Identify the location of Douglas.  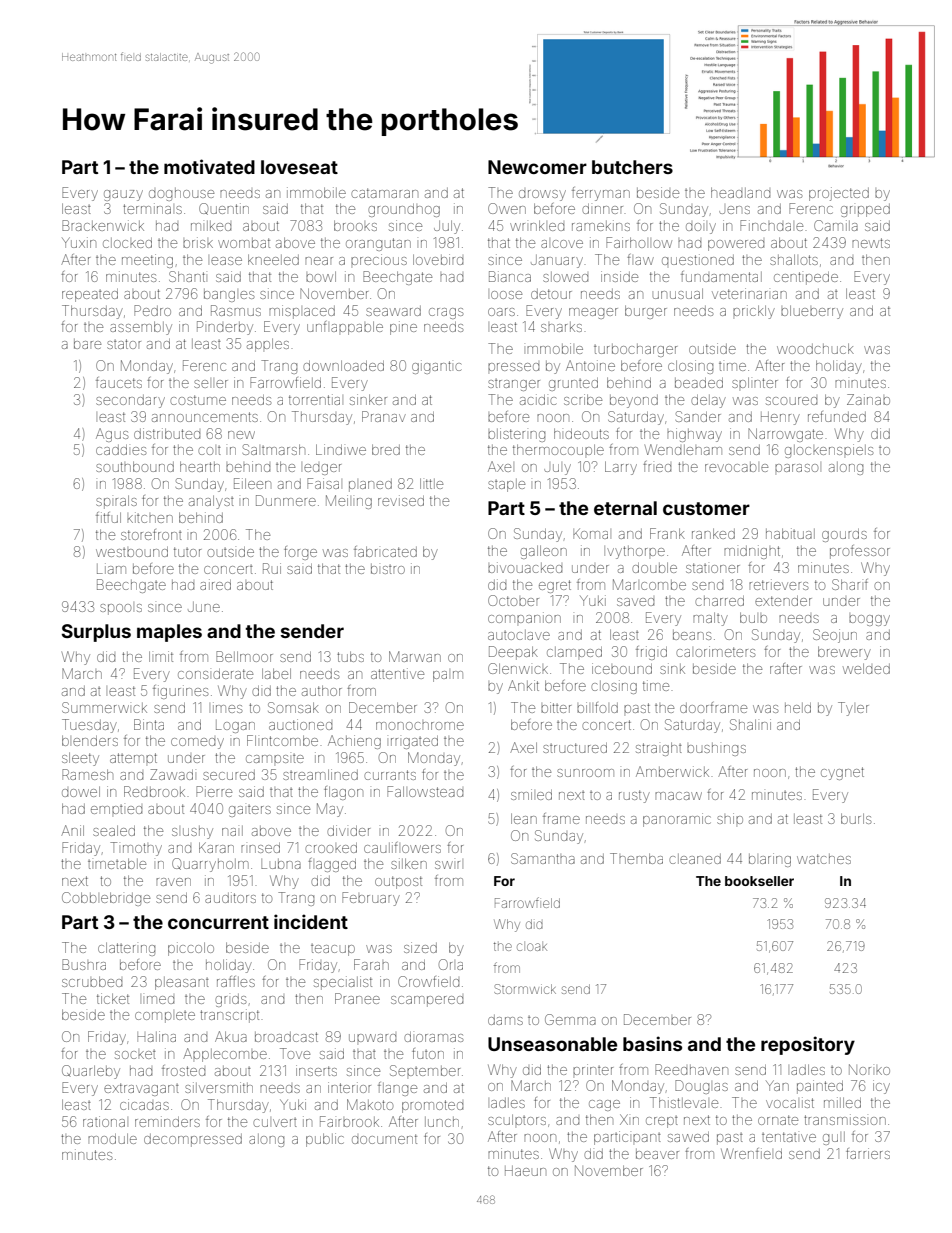
(701, 1087).
